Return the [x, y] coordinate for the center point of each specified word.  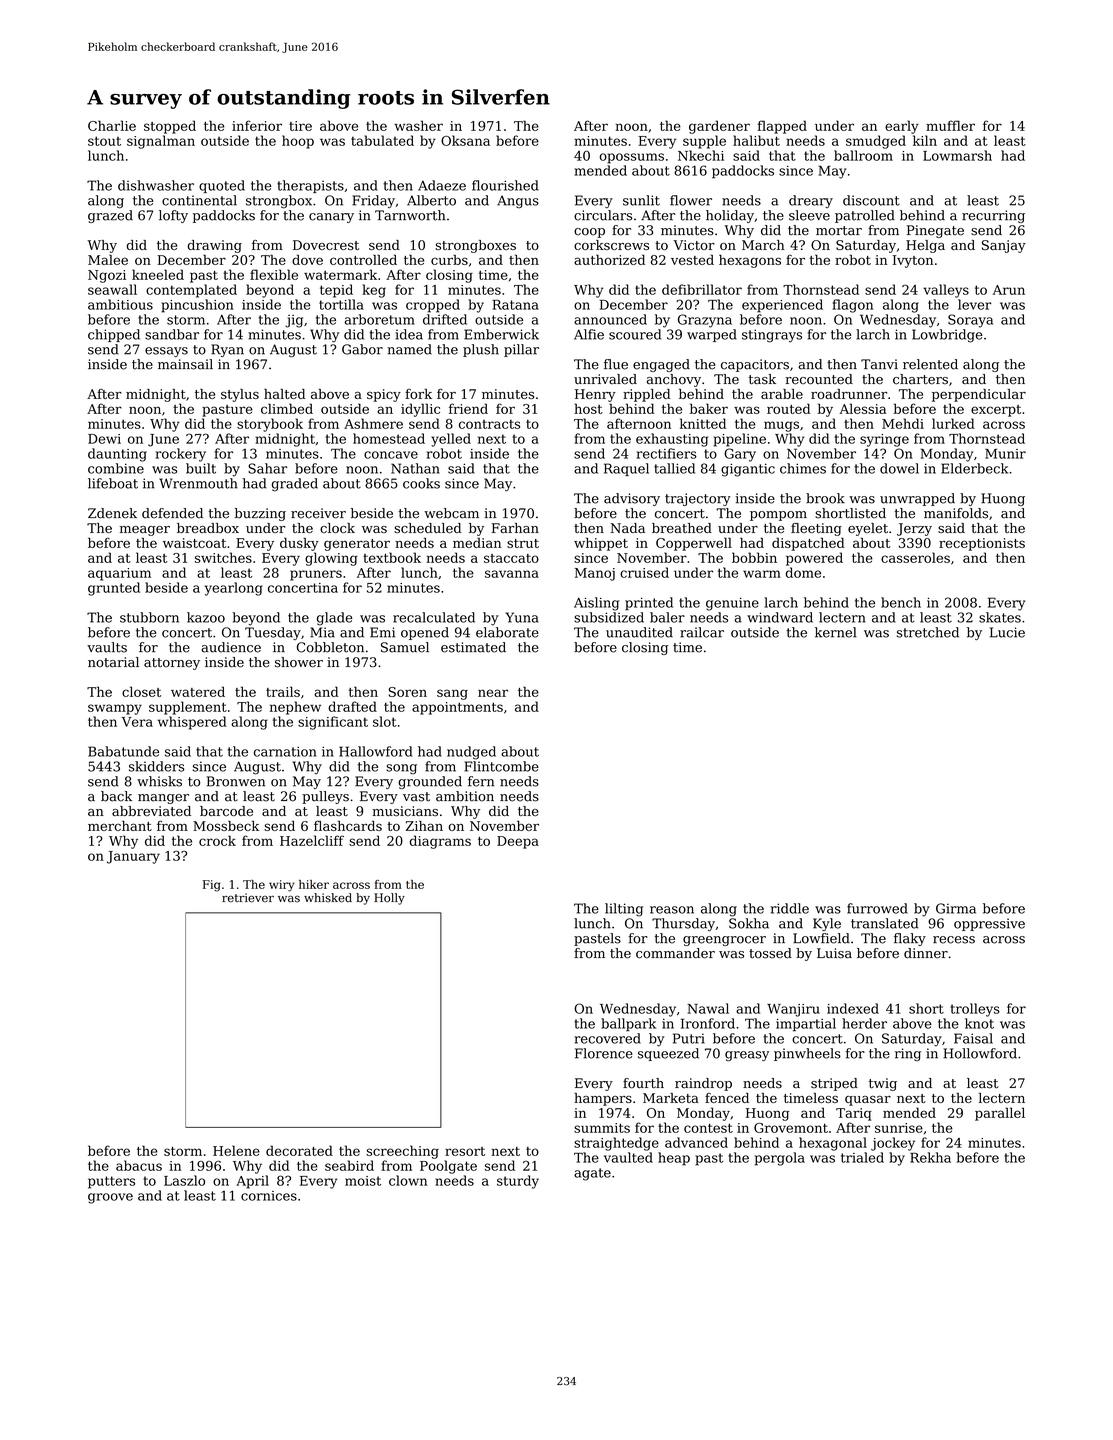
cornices [269, 1196]
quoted [222, 186]
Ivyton [913, 261]
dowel [899, 468]
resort [465, 1151]
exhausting [672, 440]
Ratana [515, 305]
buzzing [260, 514]
